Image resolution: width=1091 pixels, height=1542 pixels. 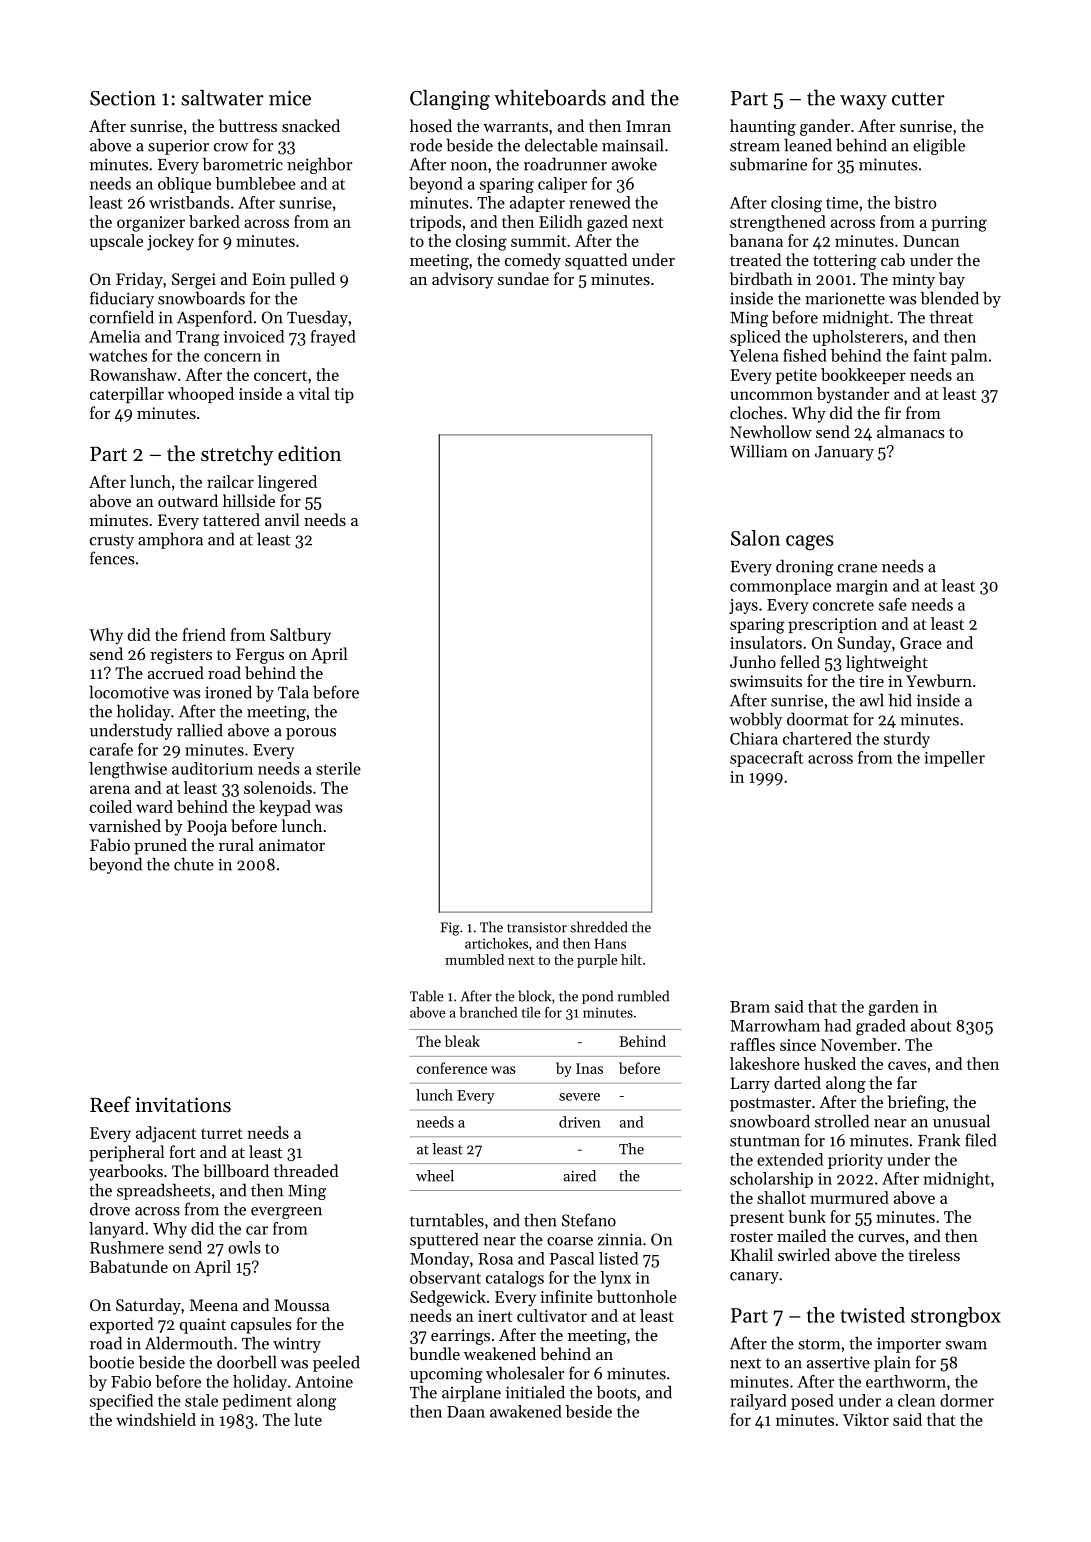 I want to click on lingered, so click(x=287, y=483).
